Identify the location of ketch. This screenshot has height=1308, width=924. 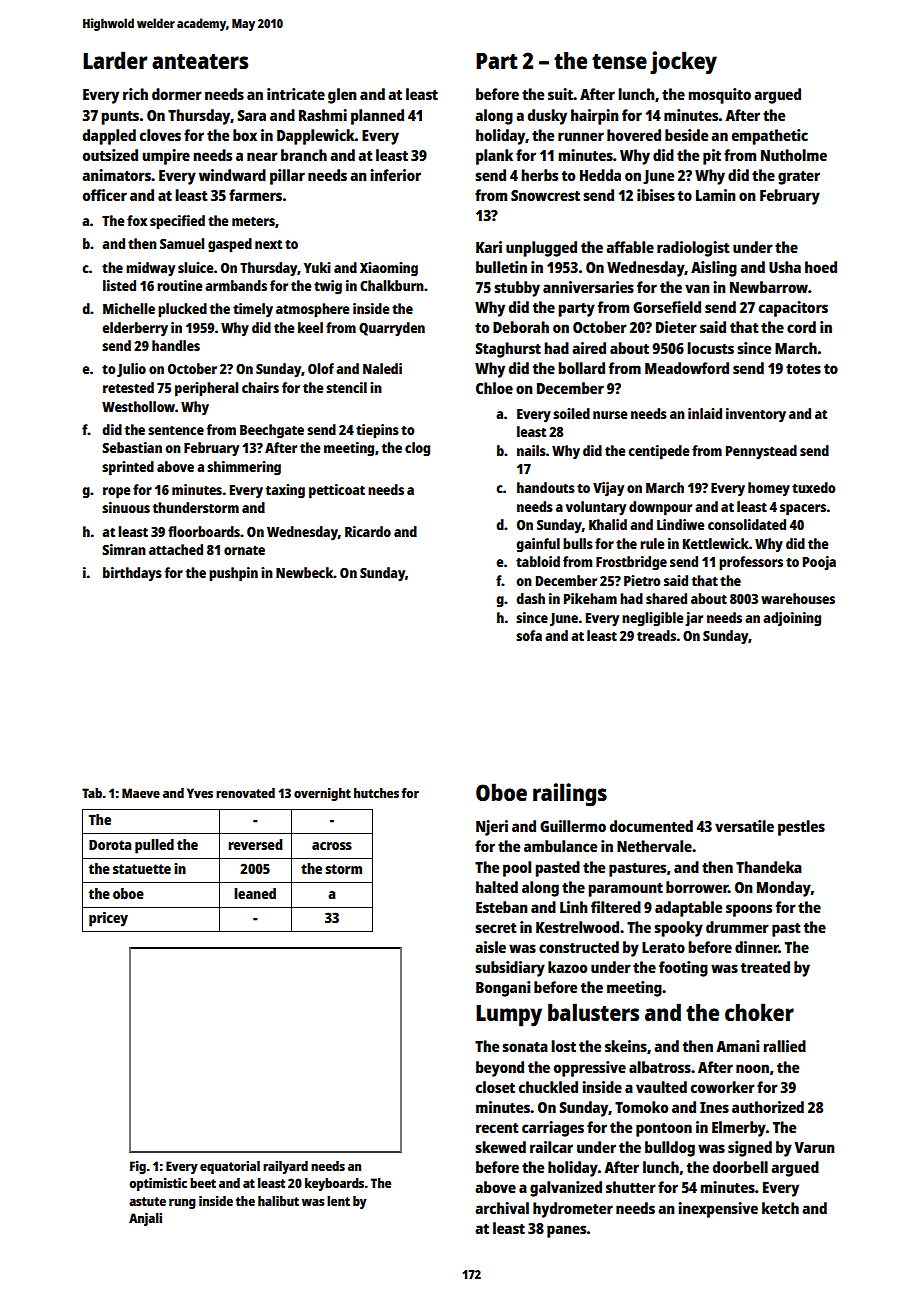
(780, 1208).
